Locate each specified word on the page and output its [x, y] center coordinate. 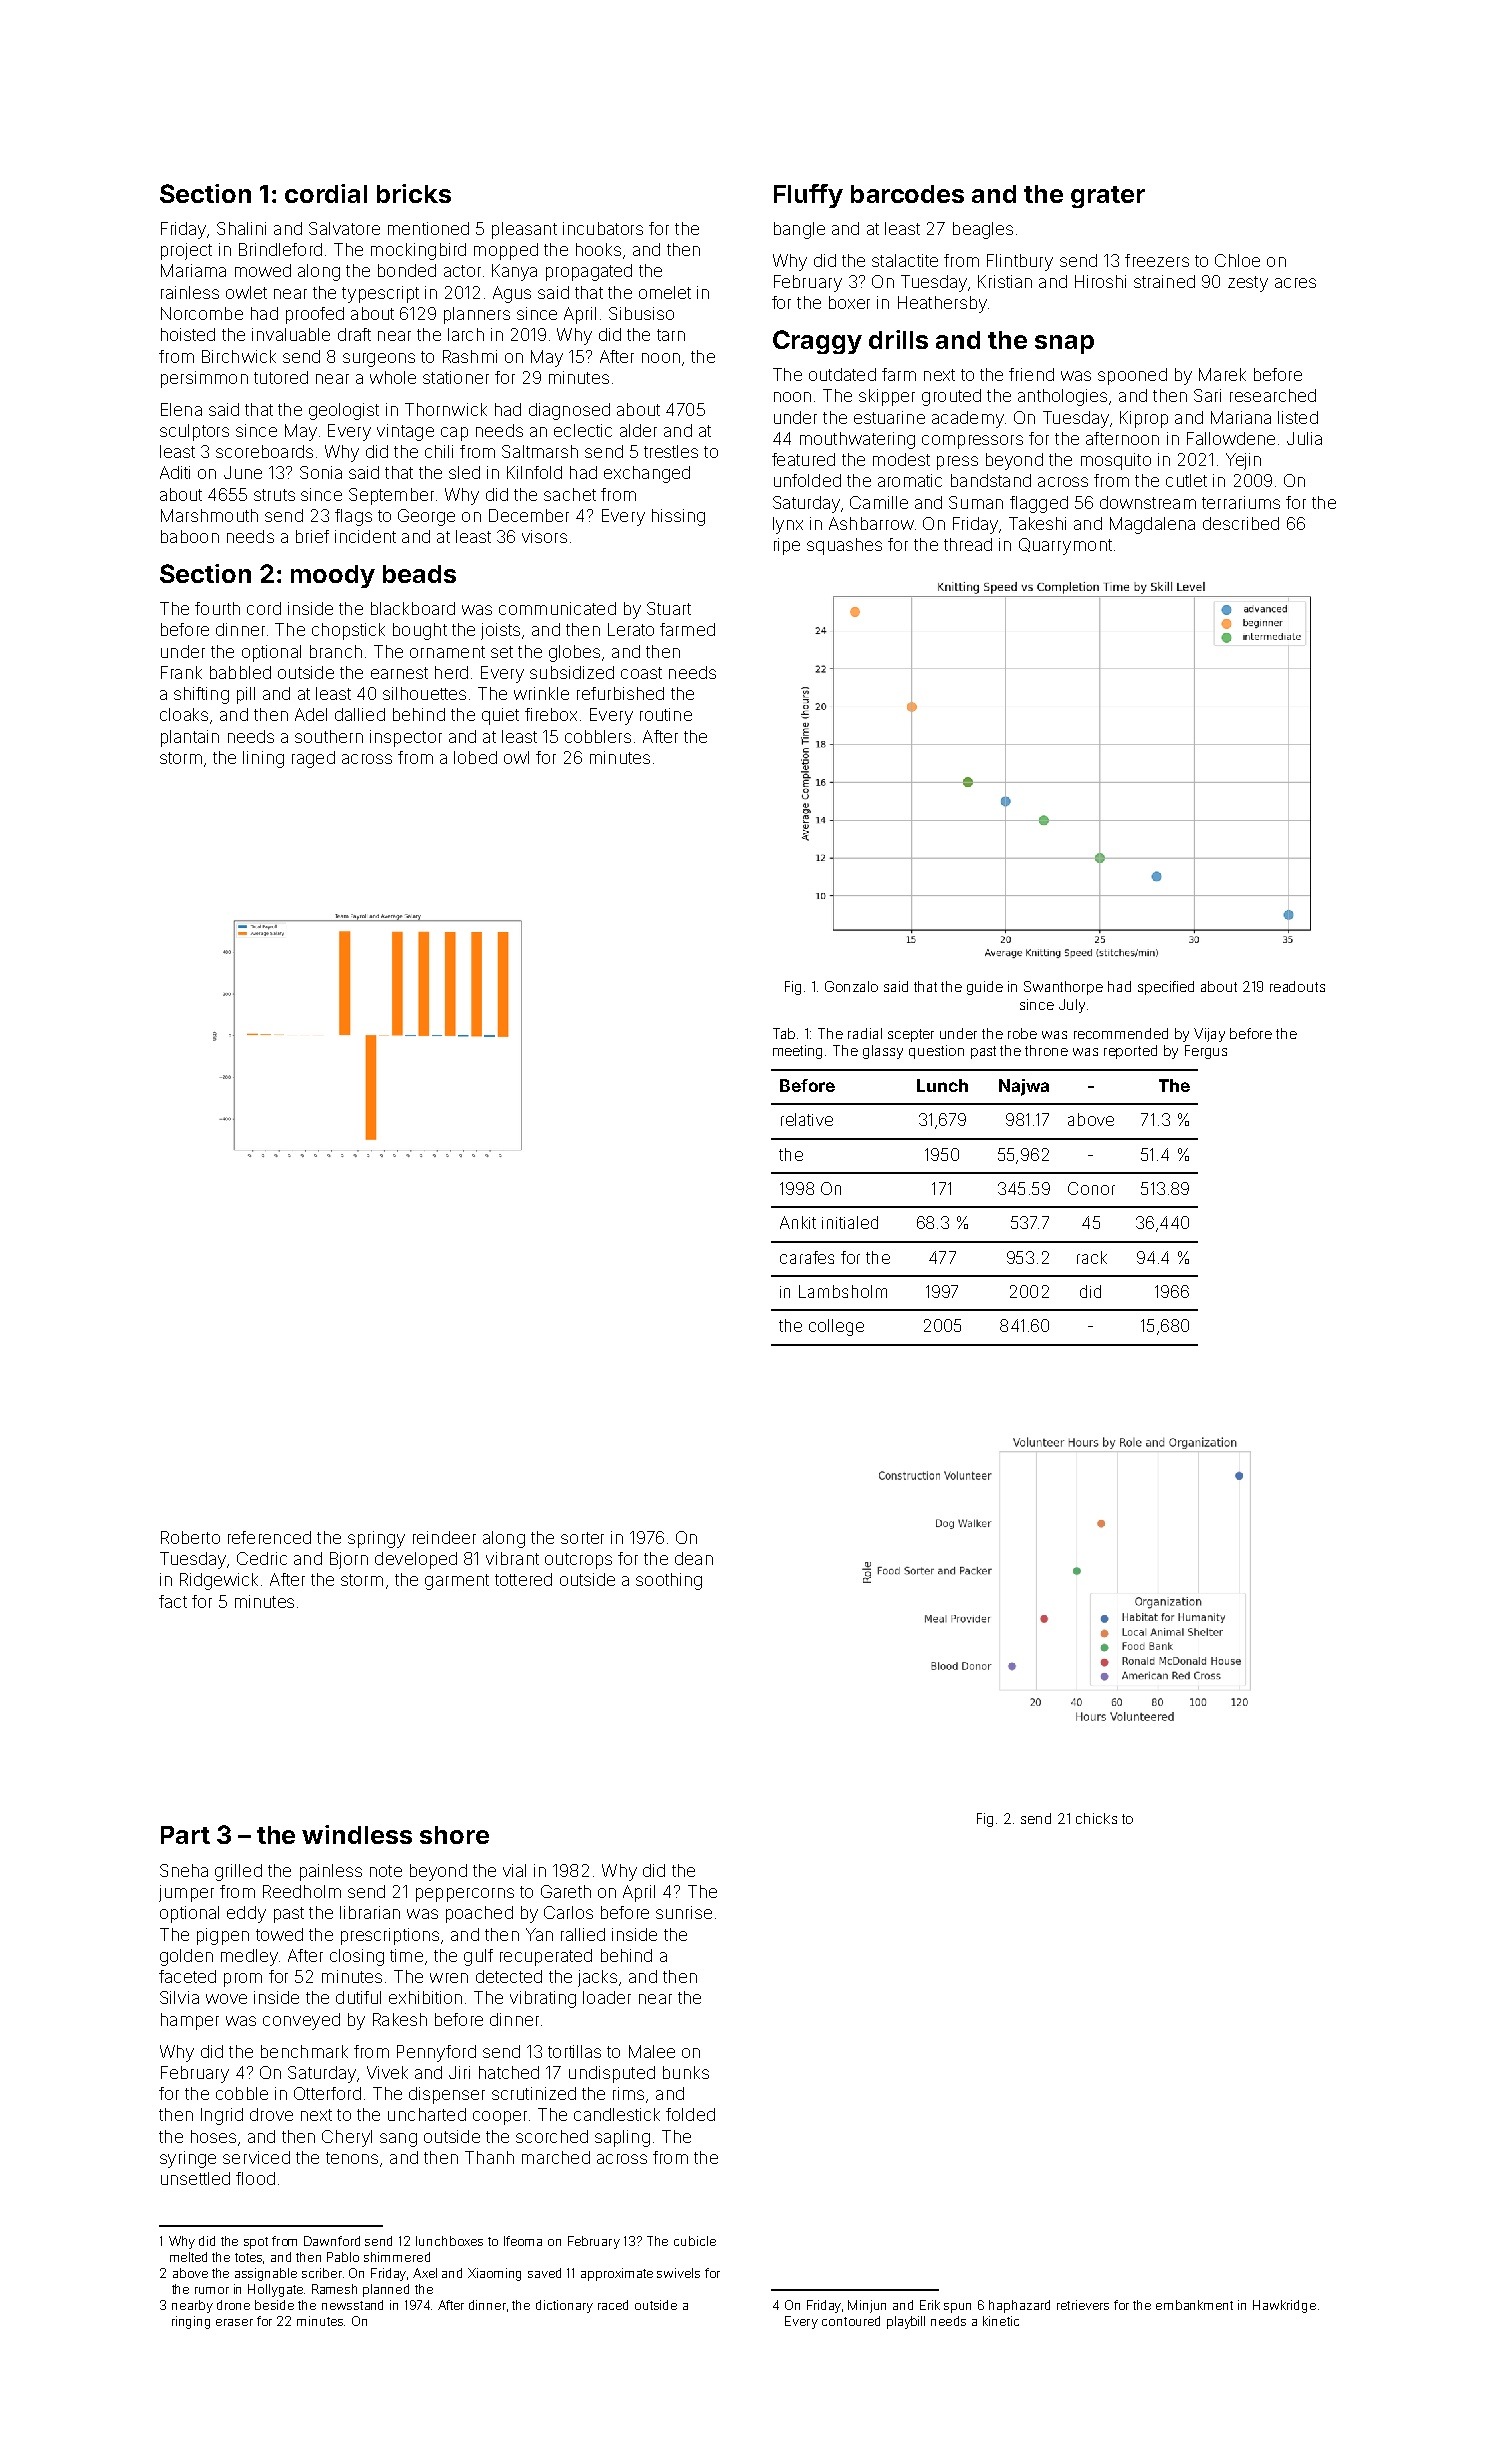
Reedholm [302, 1891]
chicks [1096, 1818]
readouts [1297, 986]
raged [313, 759]
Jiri [459, 2072]
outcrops [578, 1561]
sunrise [684, 1912]
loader [607, 1997]
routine [666, 714]
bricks [414, 193]
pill [246, 695]
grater [1108, 197]
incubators [603, 228]
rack [1092, 1257]
